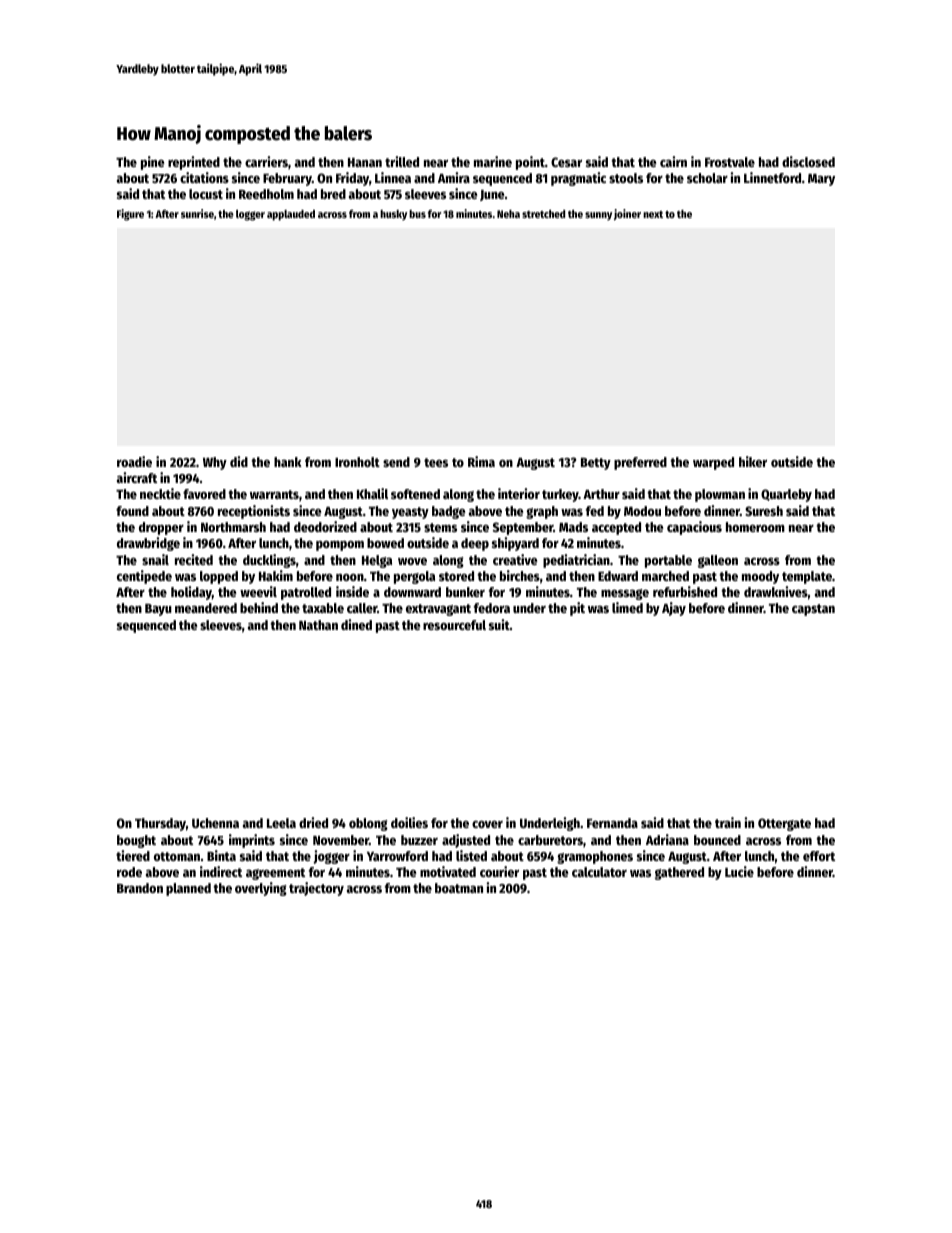 This image has height=1233, width=952. What do you see at coordinates (739, 871) in the image?
I see `Lucie` at bounding box center [739, 871].
